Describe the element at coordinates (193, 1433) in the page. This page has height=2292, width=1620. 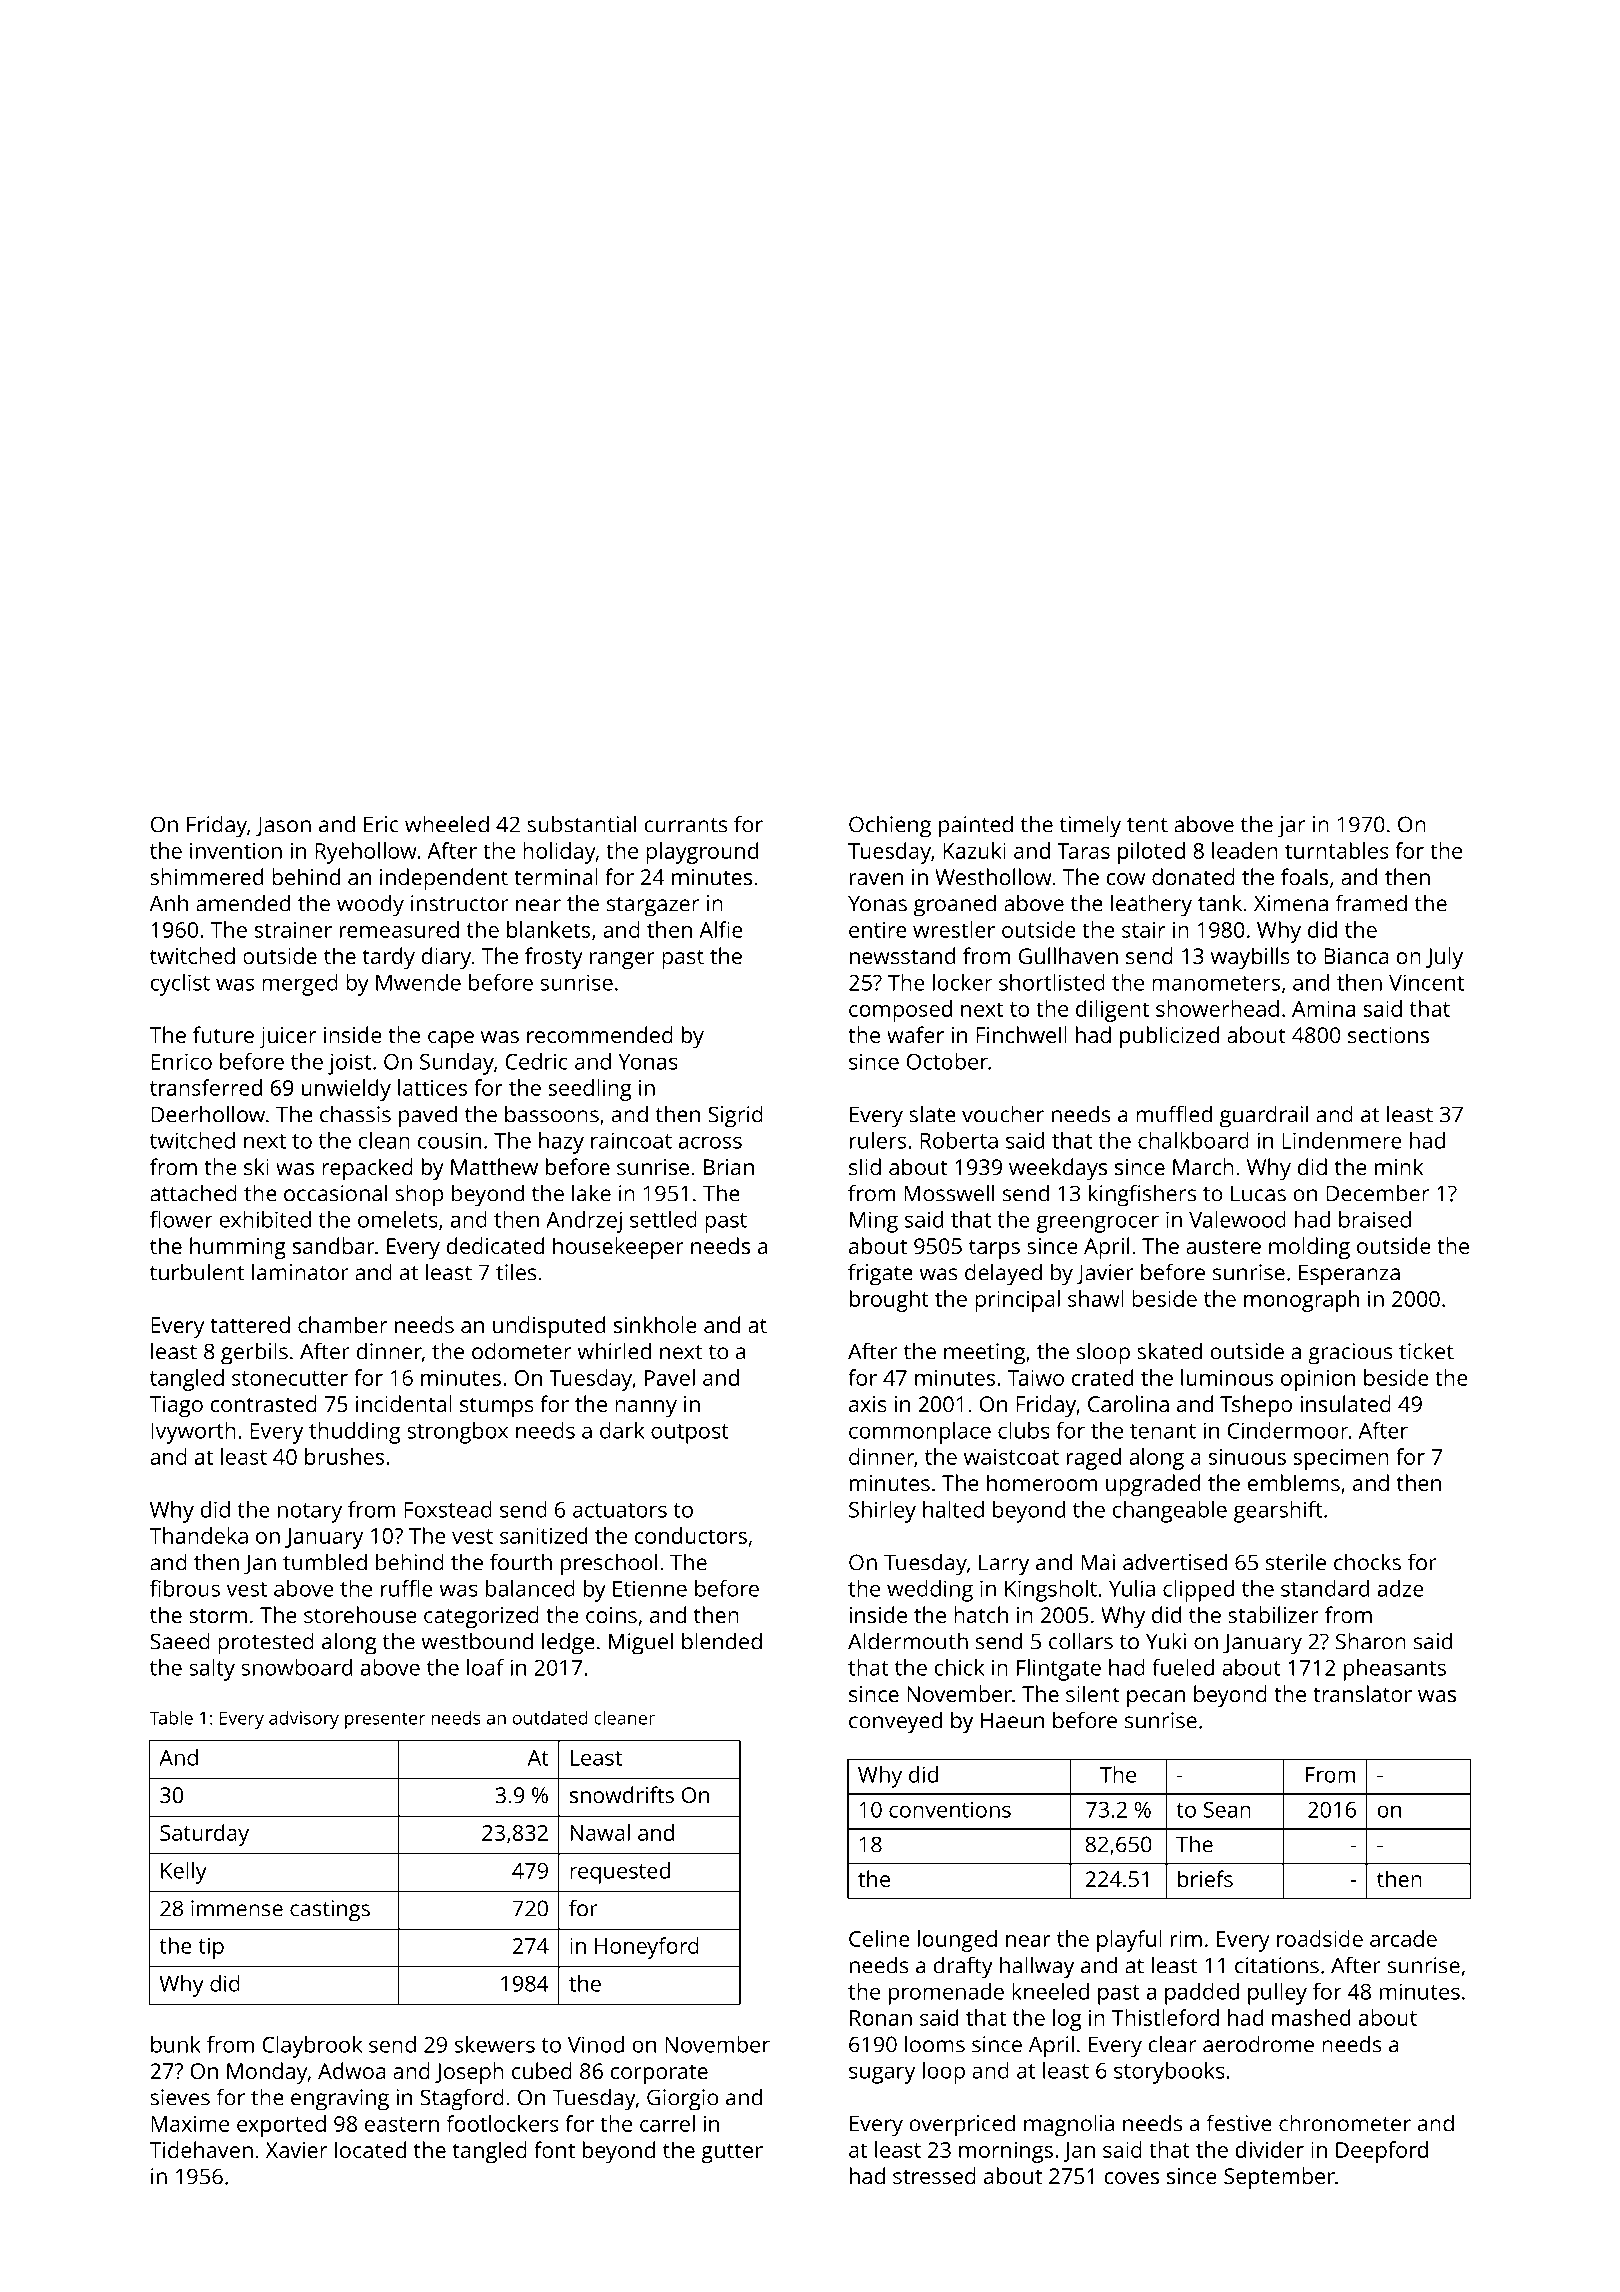
I see `Ivyworth` at that location.
